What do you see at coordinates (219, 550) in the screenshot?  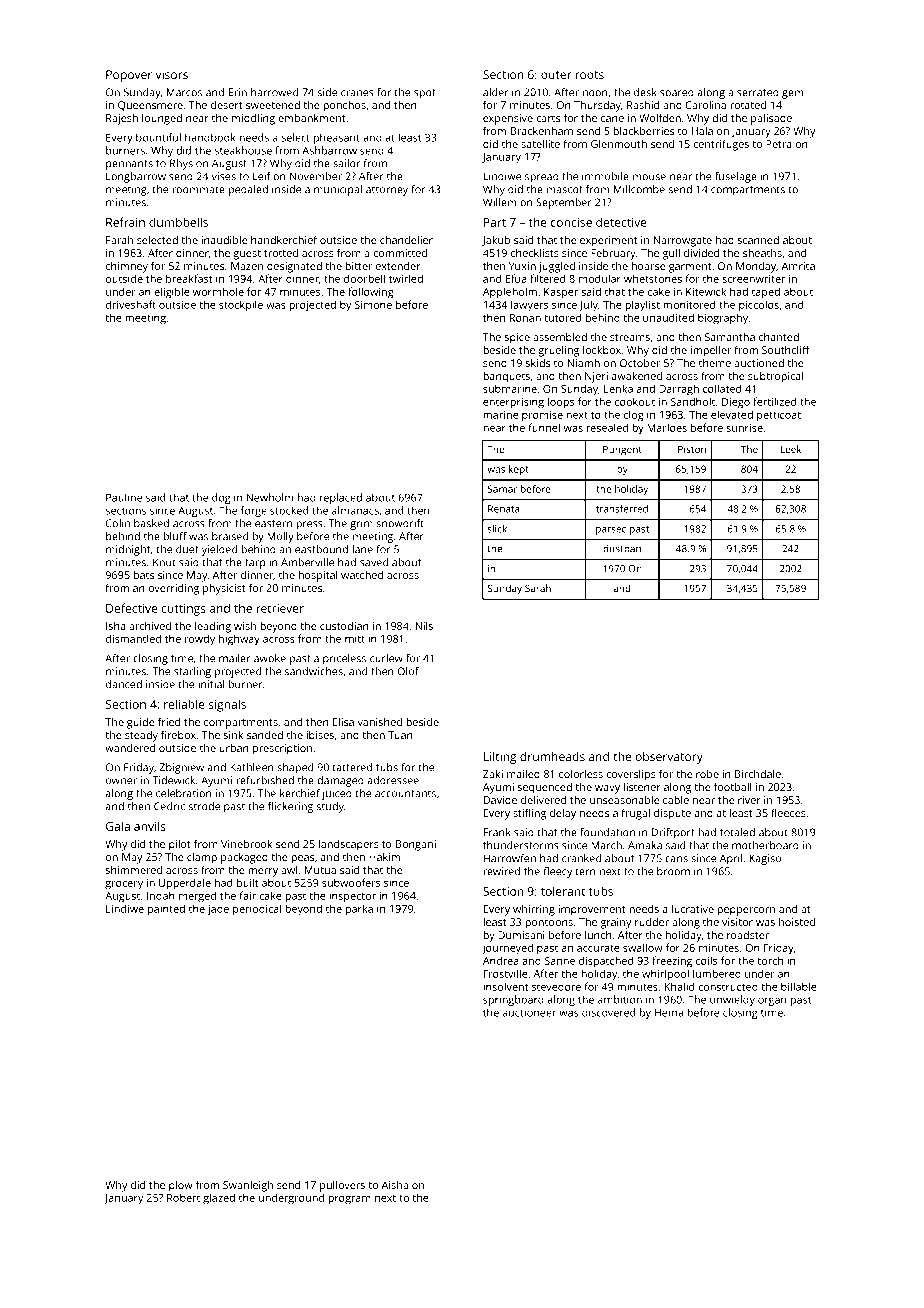 I see `yielded` at bounding box center [219, 550].
